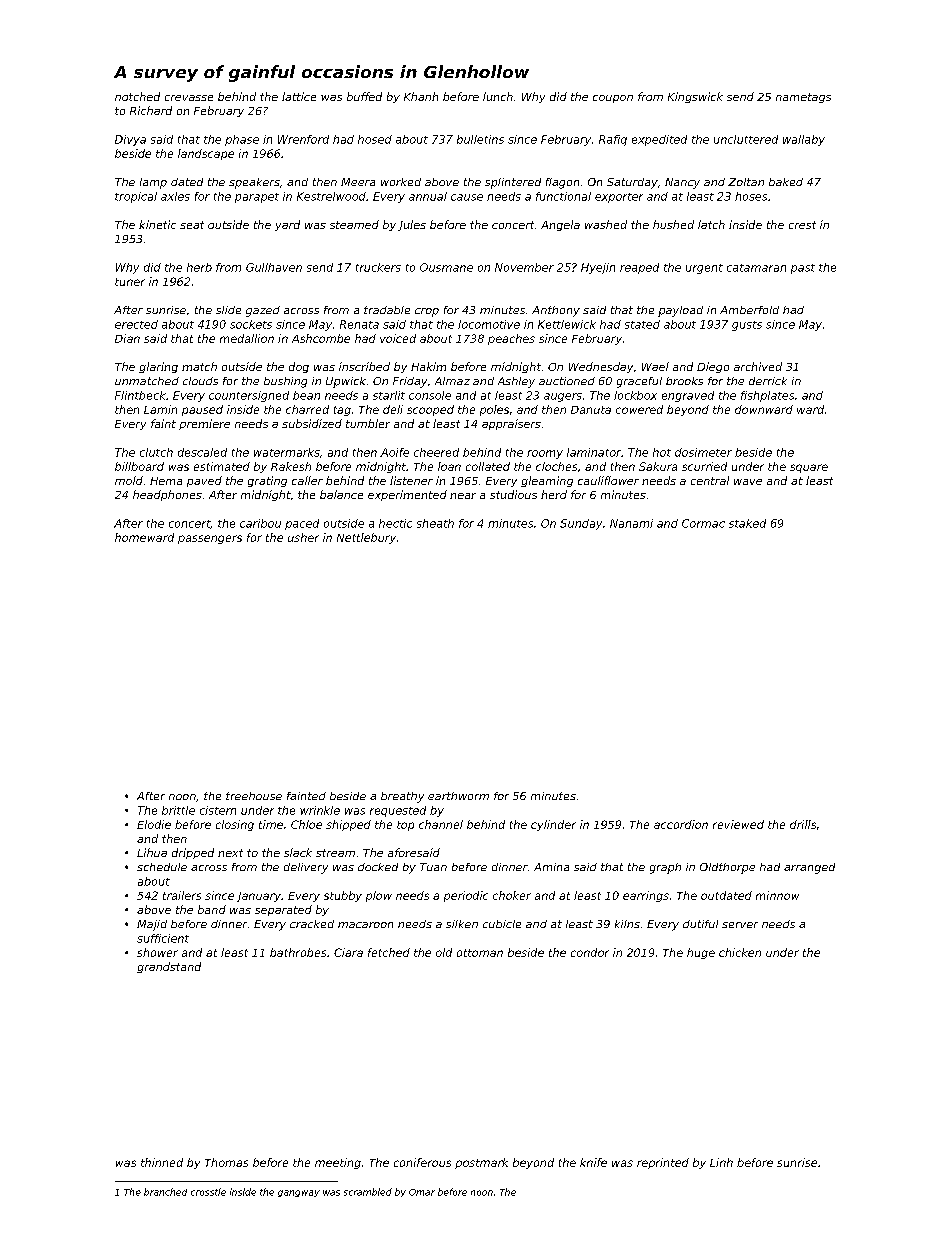 The width and height of the screenshot is (952, 1233). What do you see at coordinates (341, 494) in the screenshot?
I see `balance` at bounding box center [341, 494].
